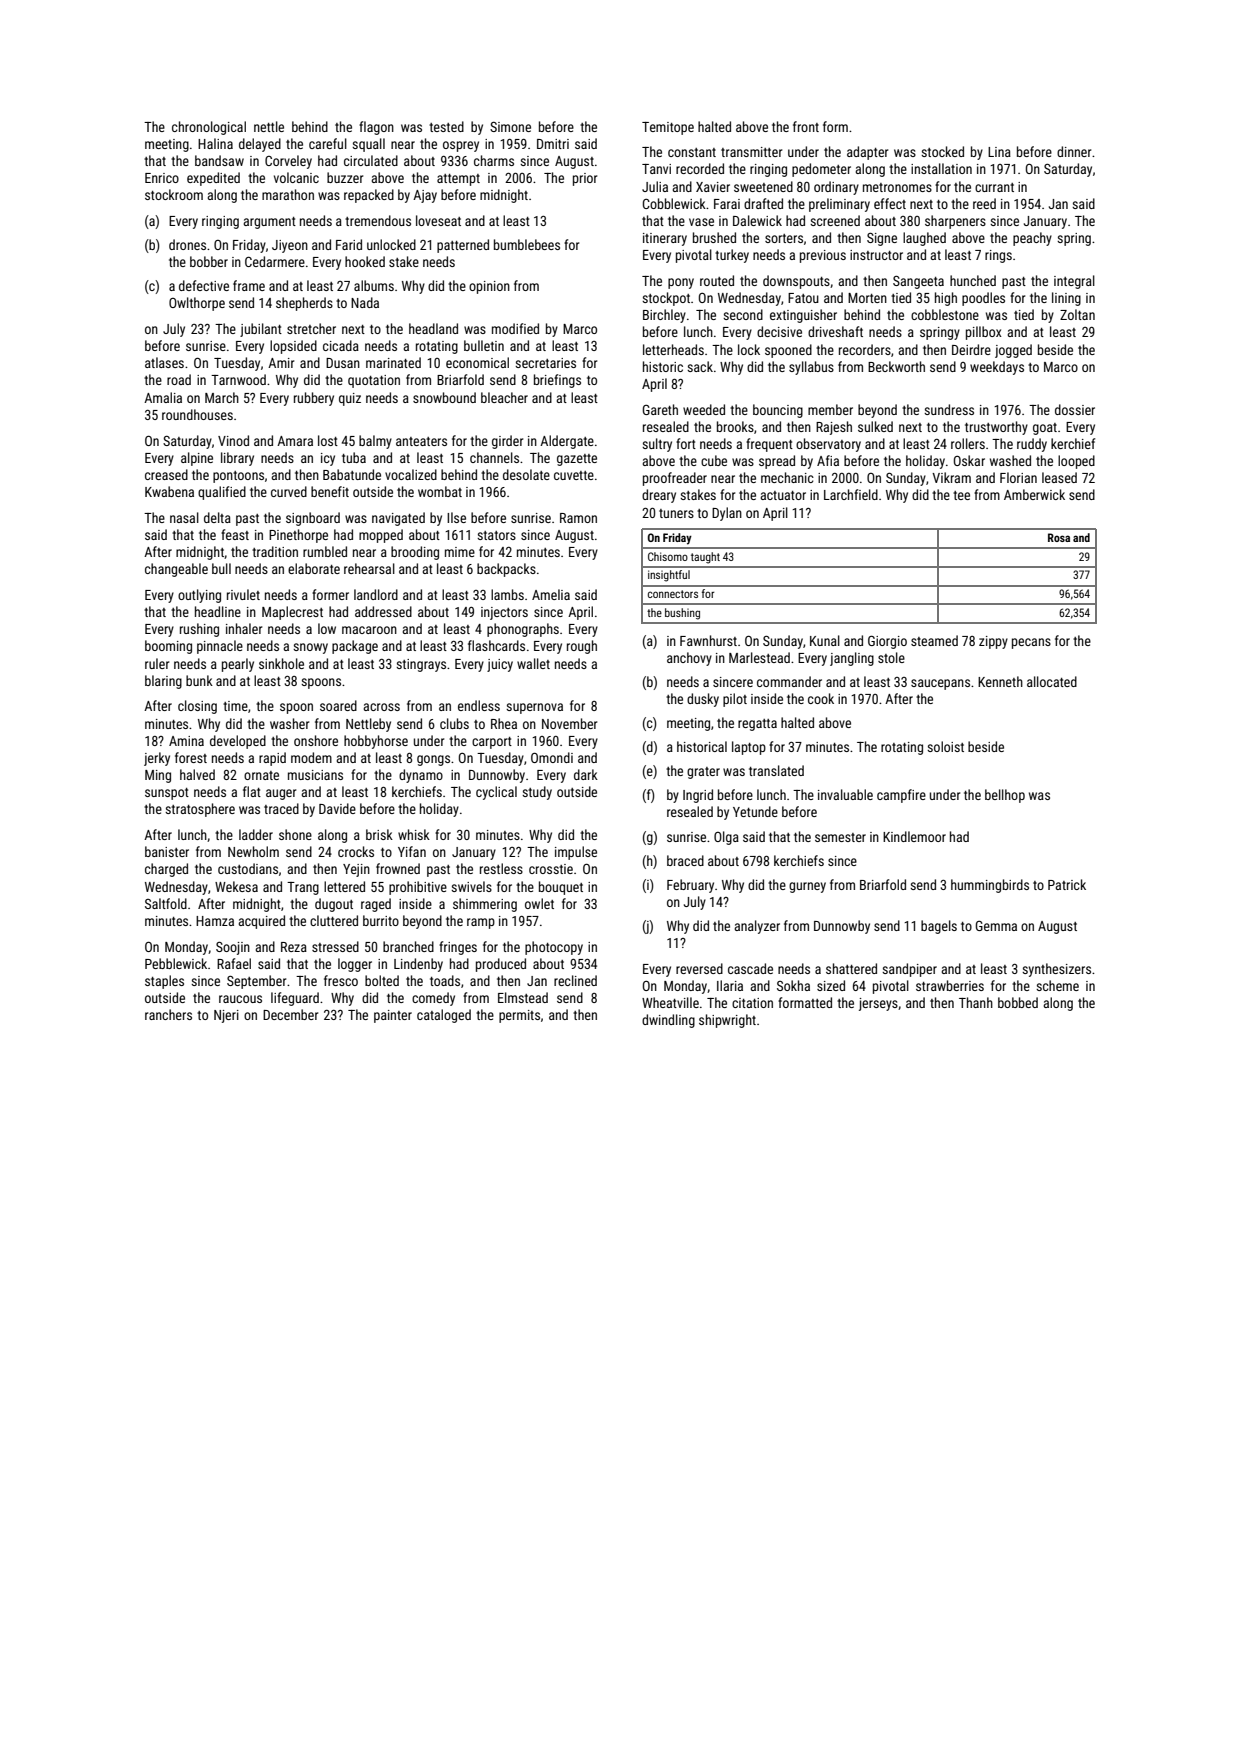  I want to click on Temitope, so click(668, 128).
